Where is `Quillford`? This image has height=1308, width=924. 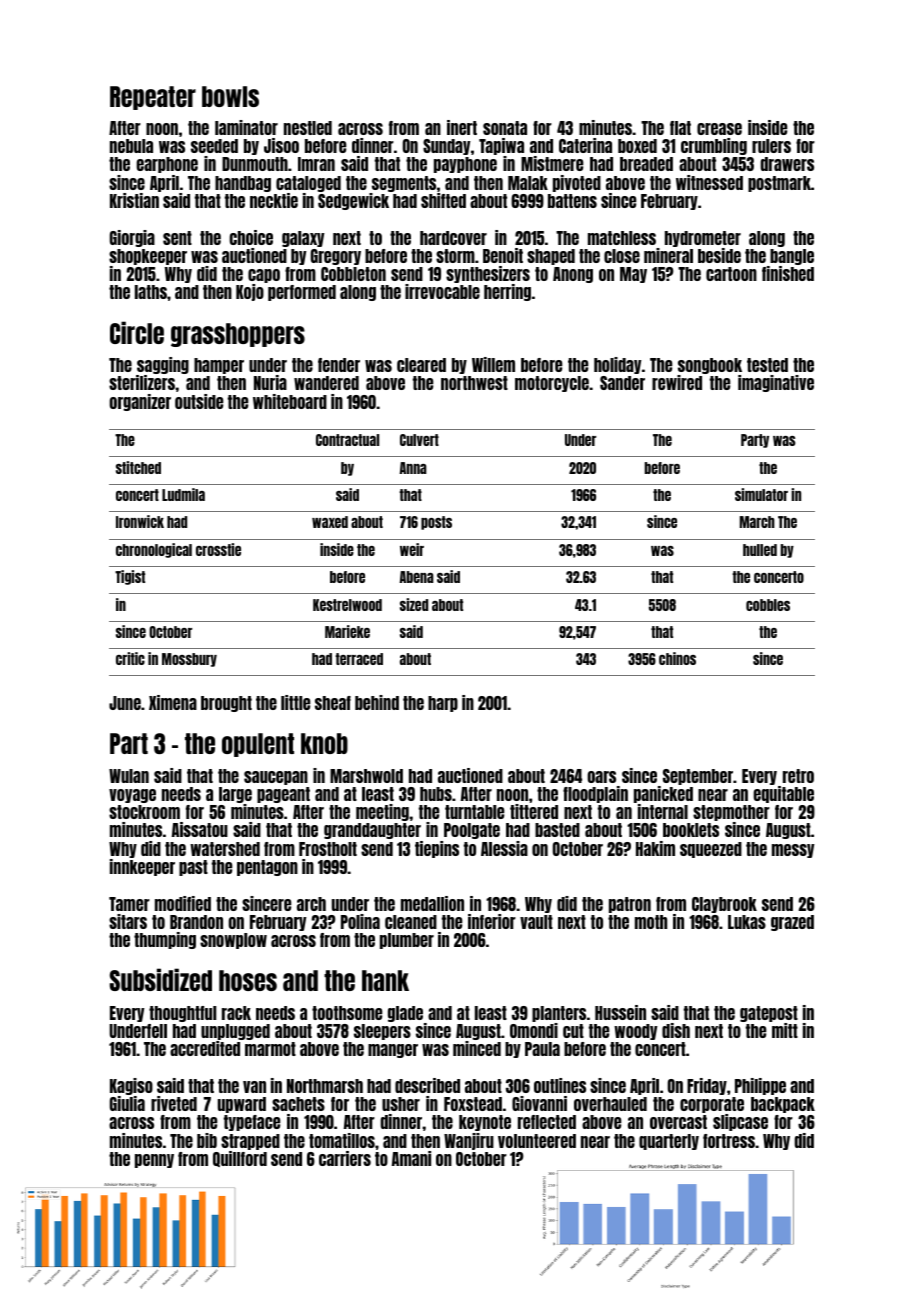 Quillford is located at coordinates (240, 1159).
